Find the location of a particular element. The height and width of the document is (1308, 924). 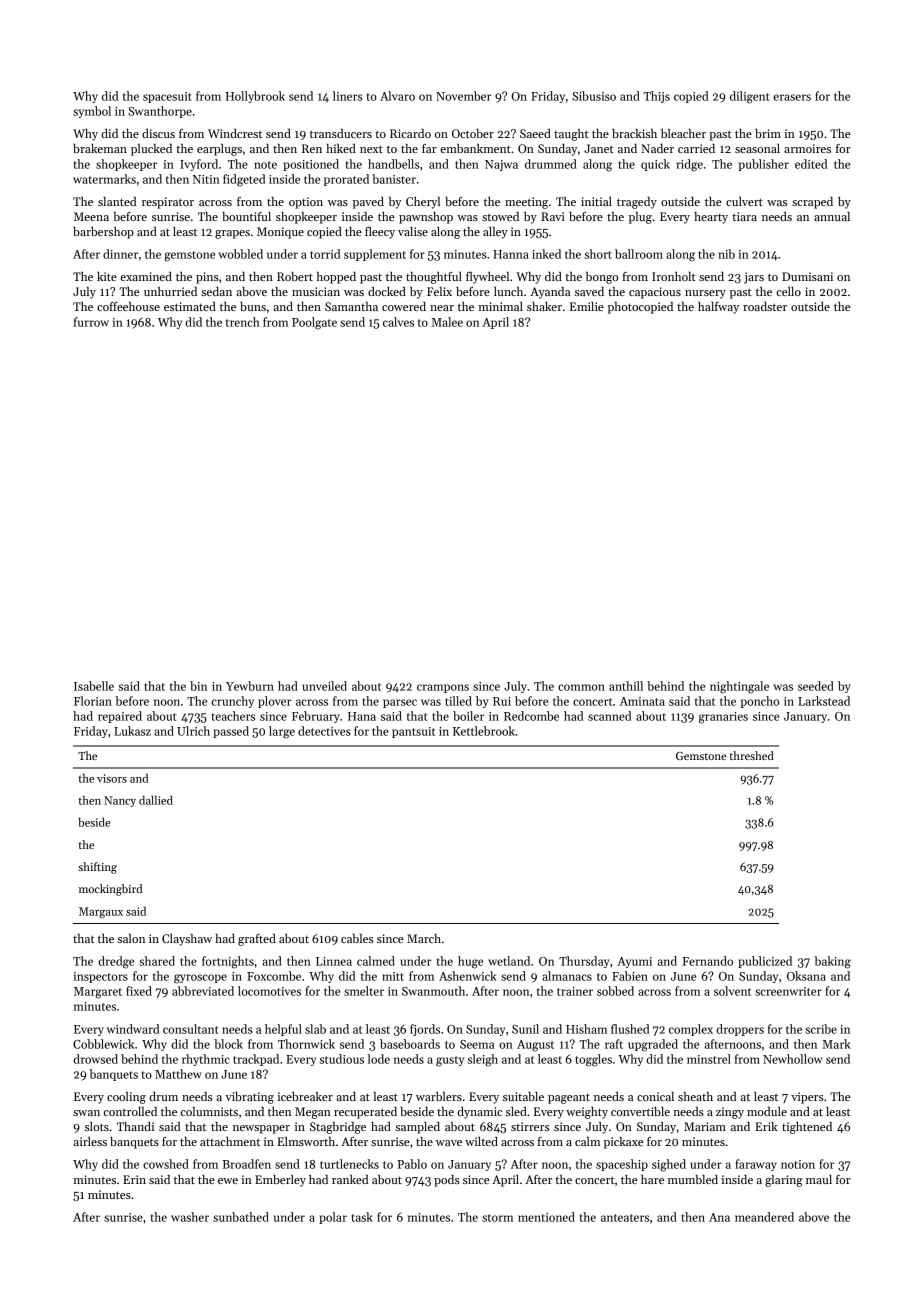

scribe is located at coordinates (821, 1029).
